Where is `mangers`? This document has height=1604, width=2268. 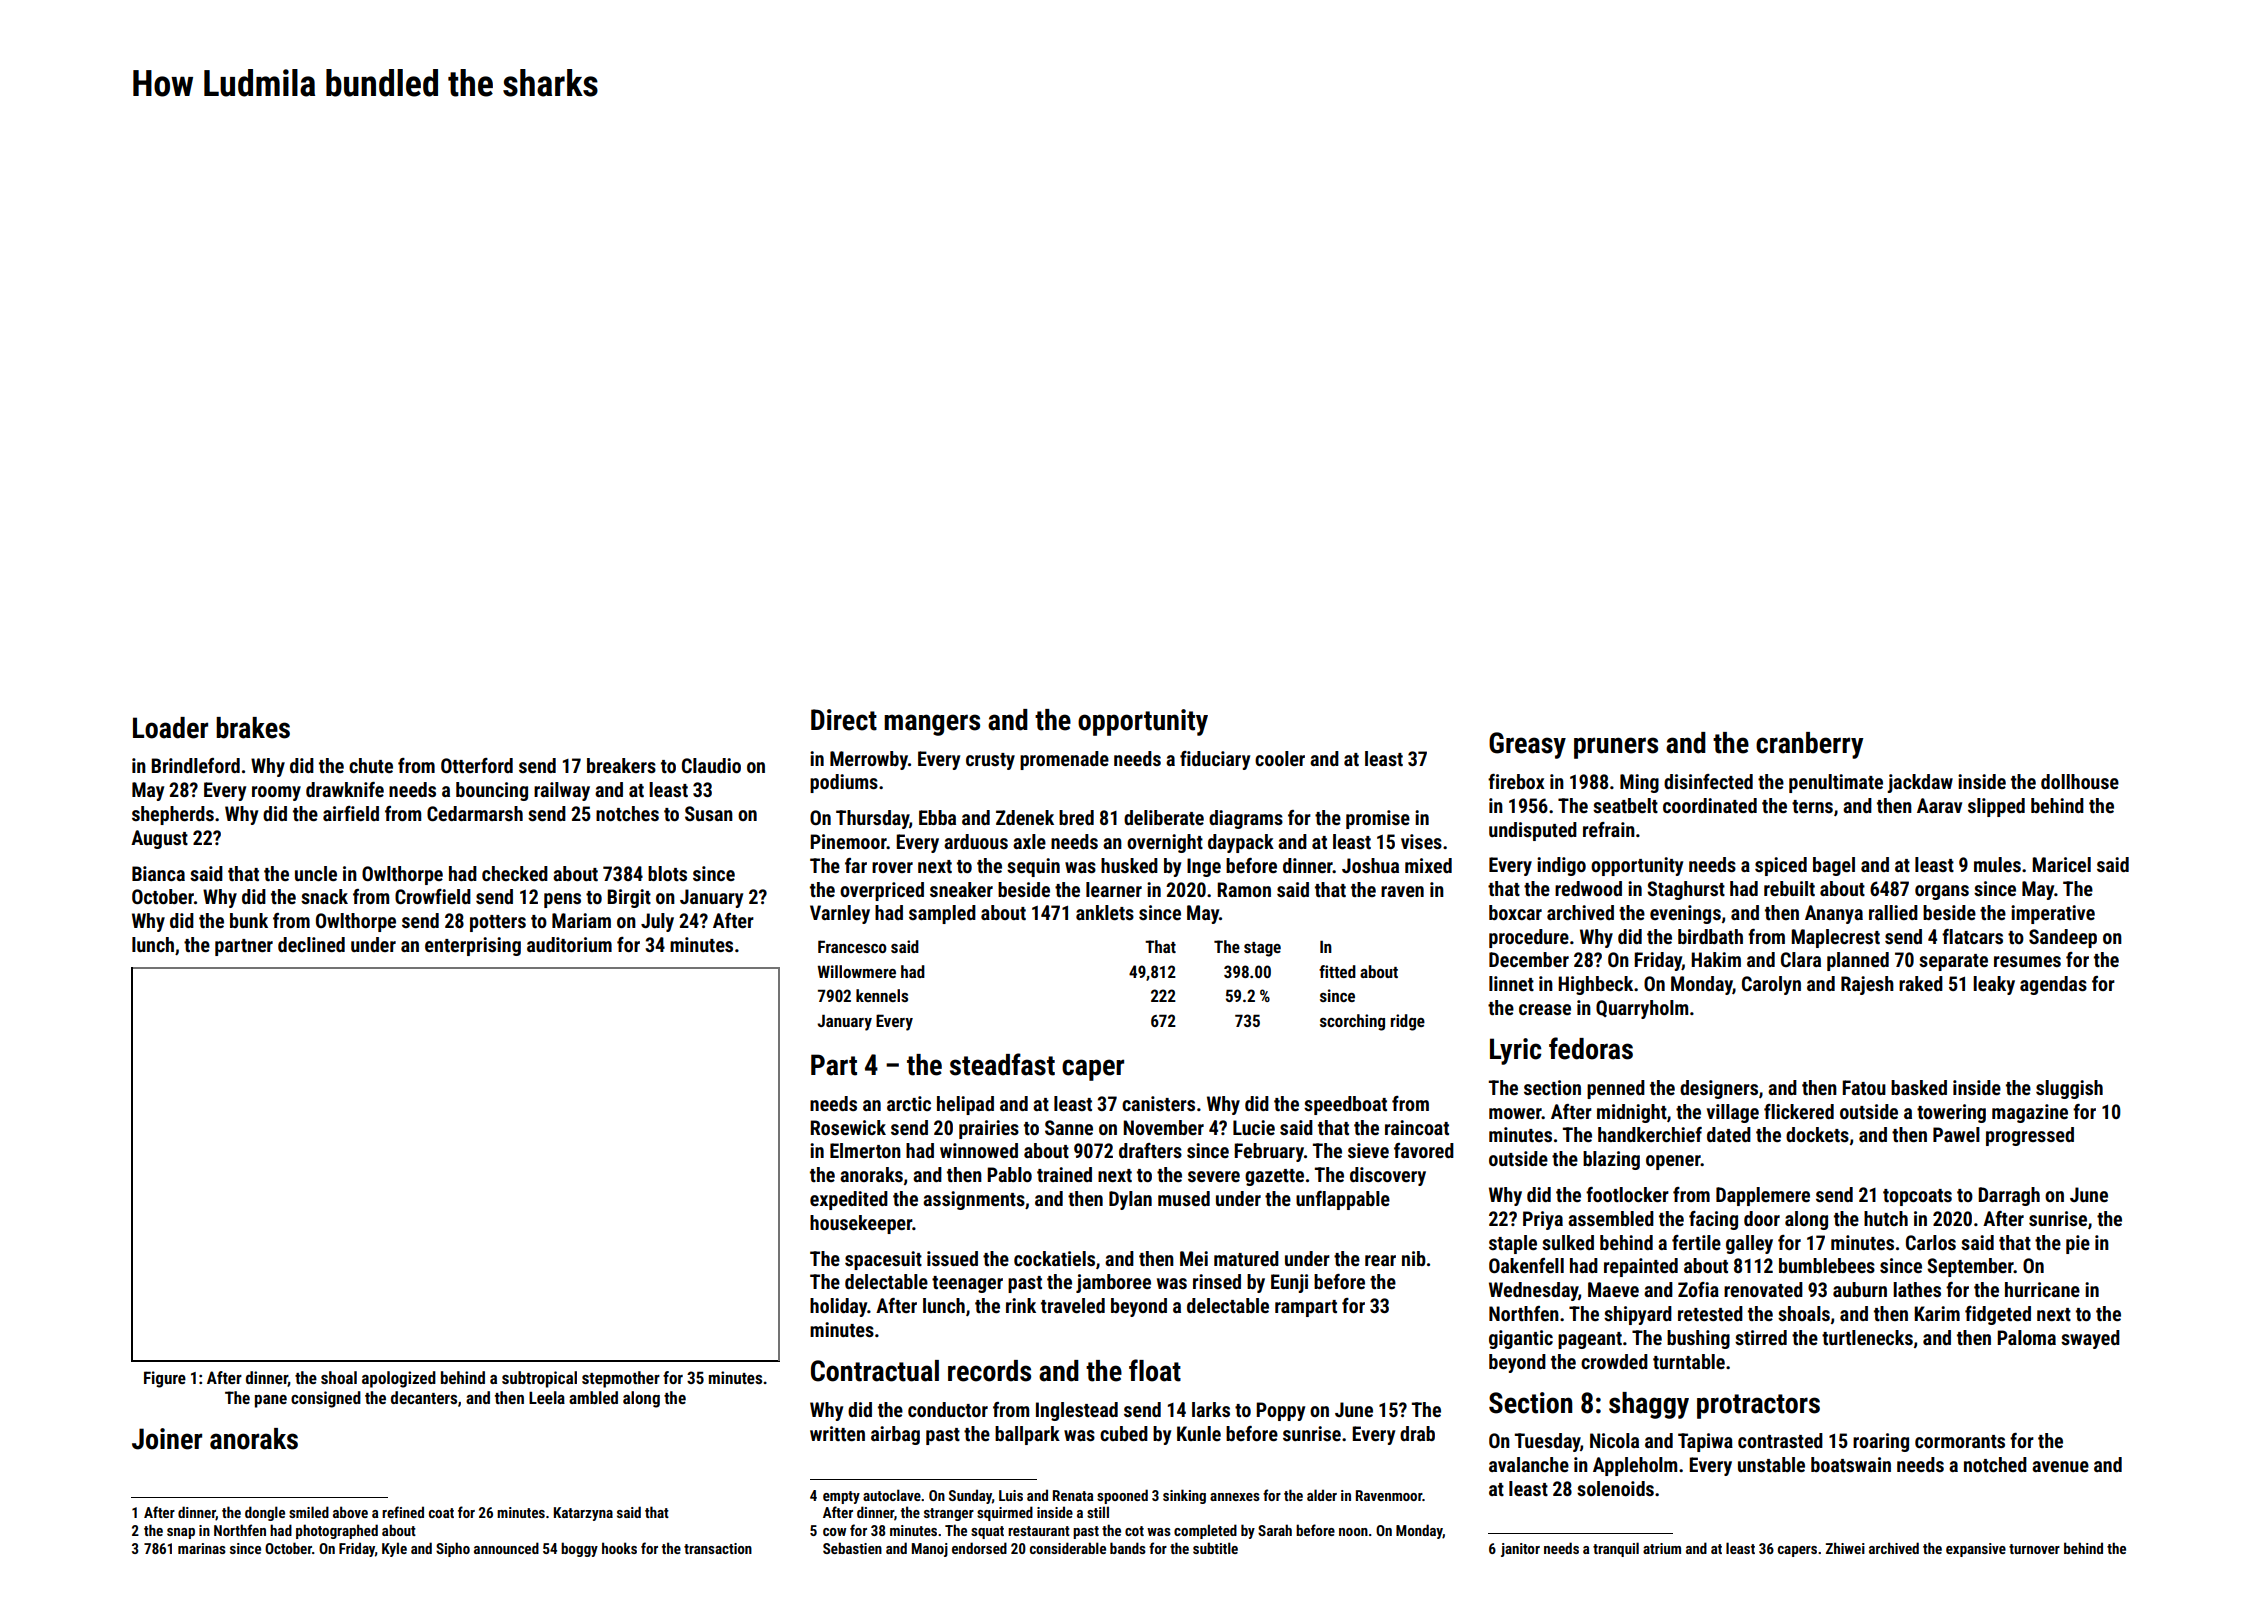
mangers is located at coordinates (932, 725).
